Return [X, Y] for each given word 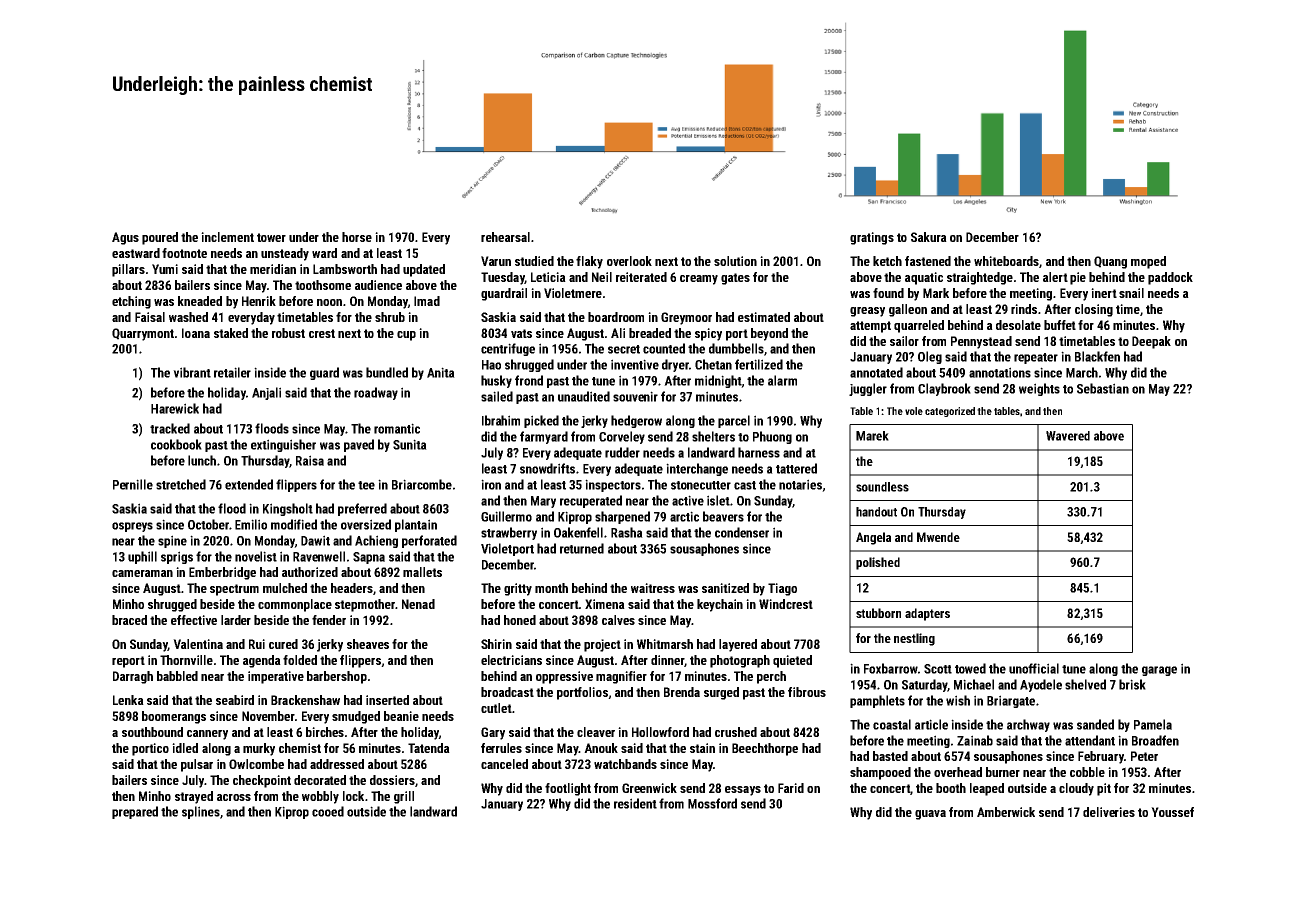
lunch [202, 460]
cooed [328, 811]
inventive [635, 364]
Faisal [150, 317]
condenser [742, 532]
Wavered [1068, 436]
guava [930, 815]
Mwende [938, 537]
